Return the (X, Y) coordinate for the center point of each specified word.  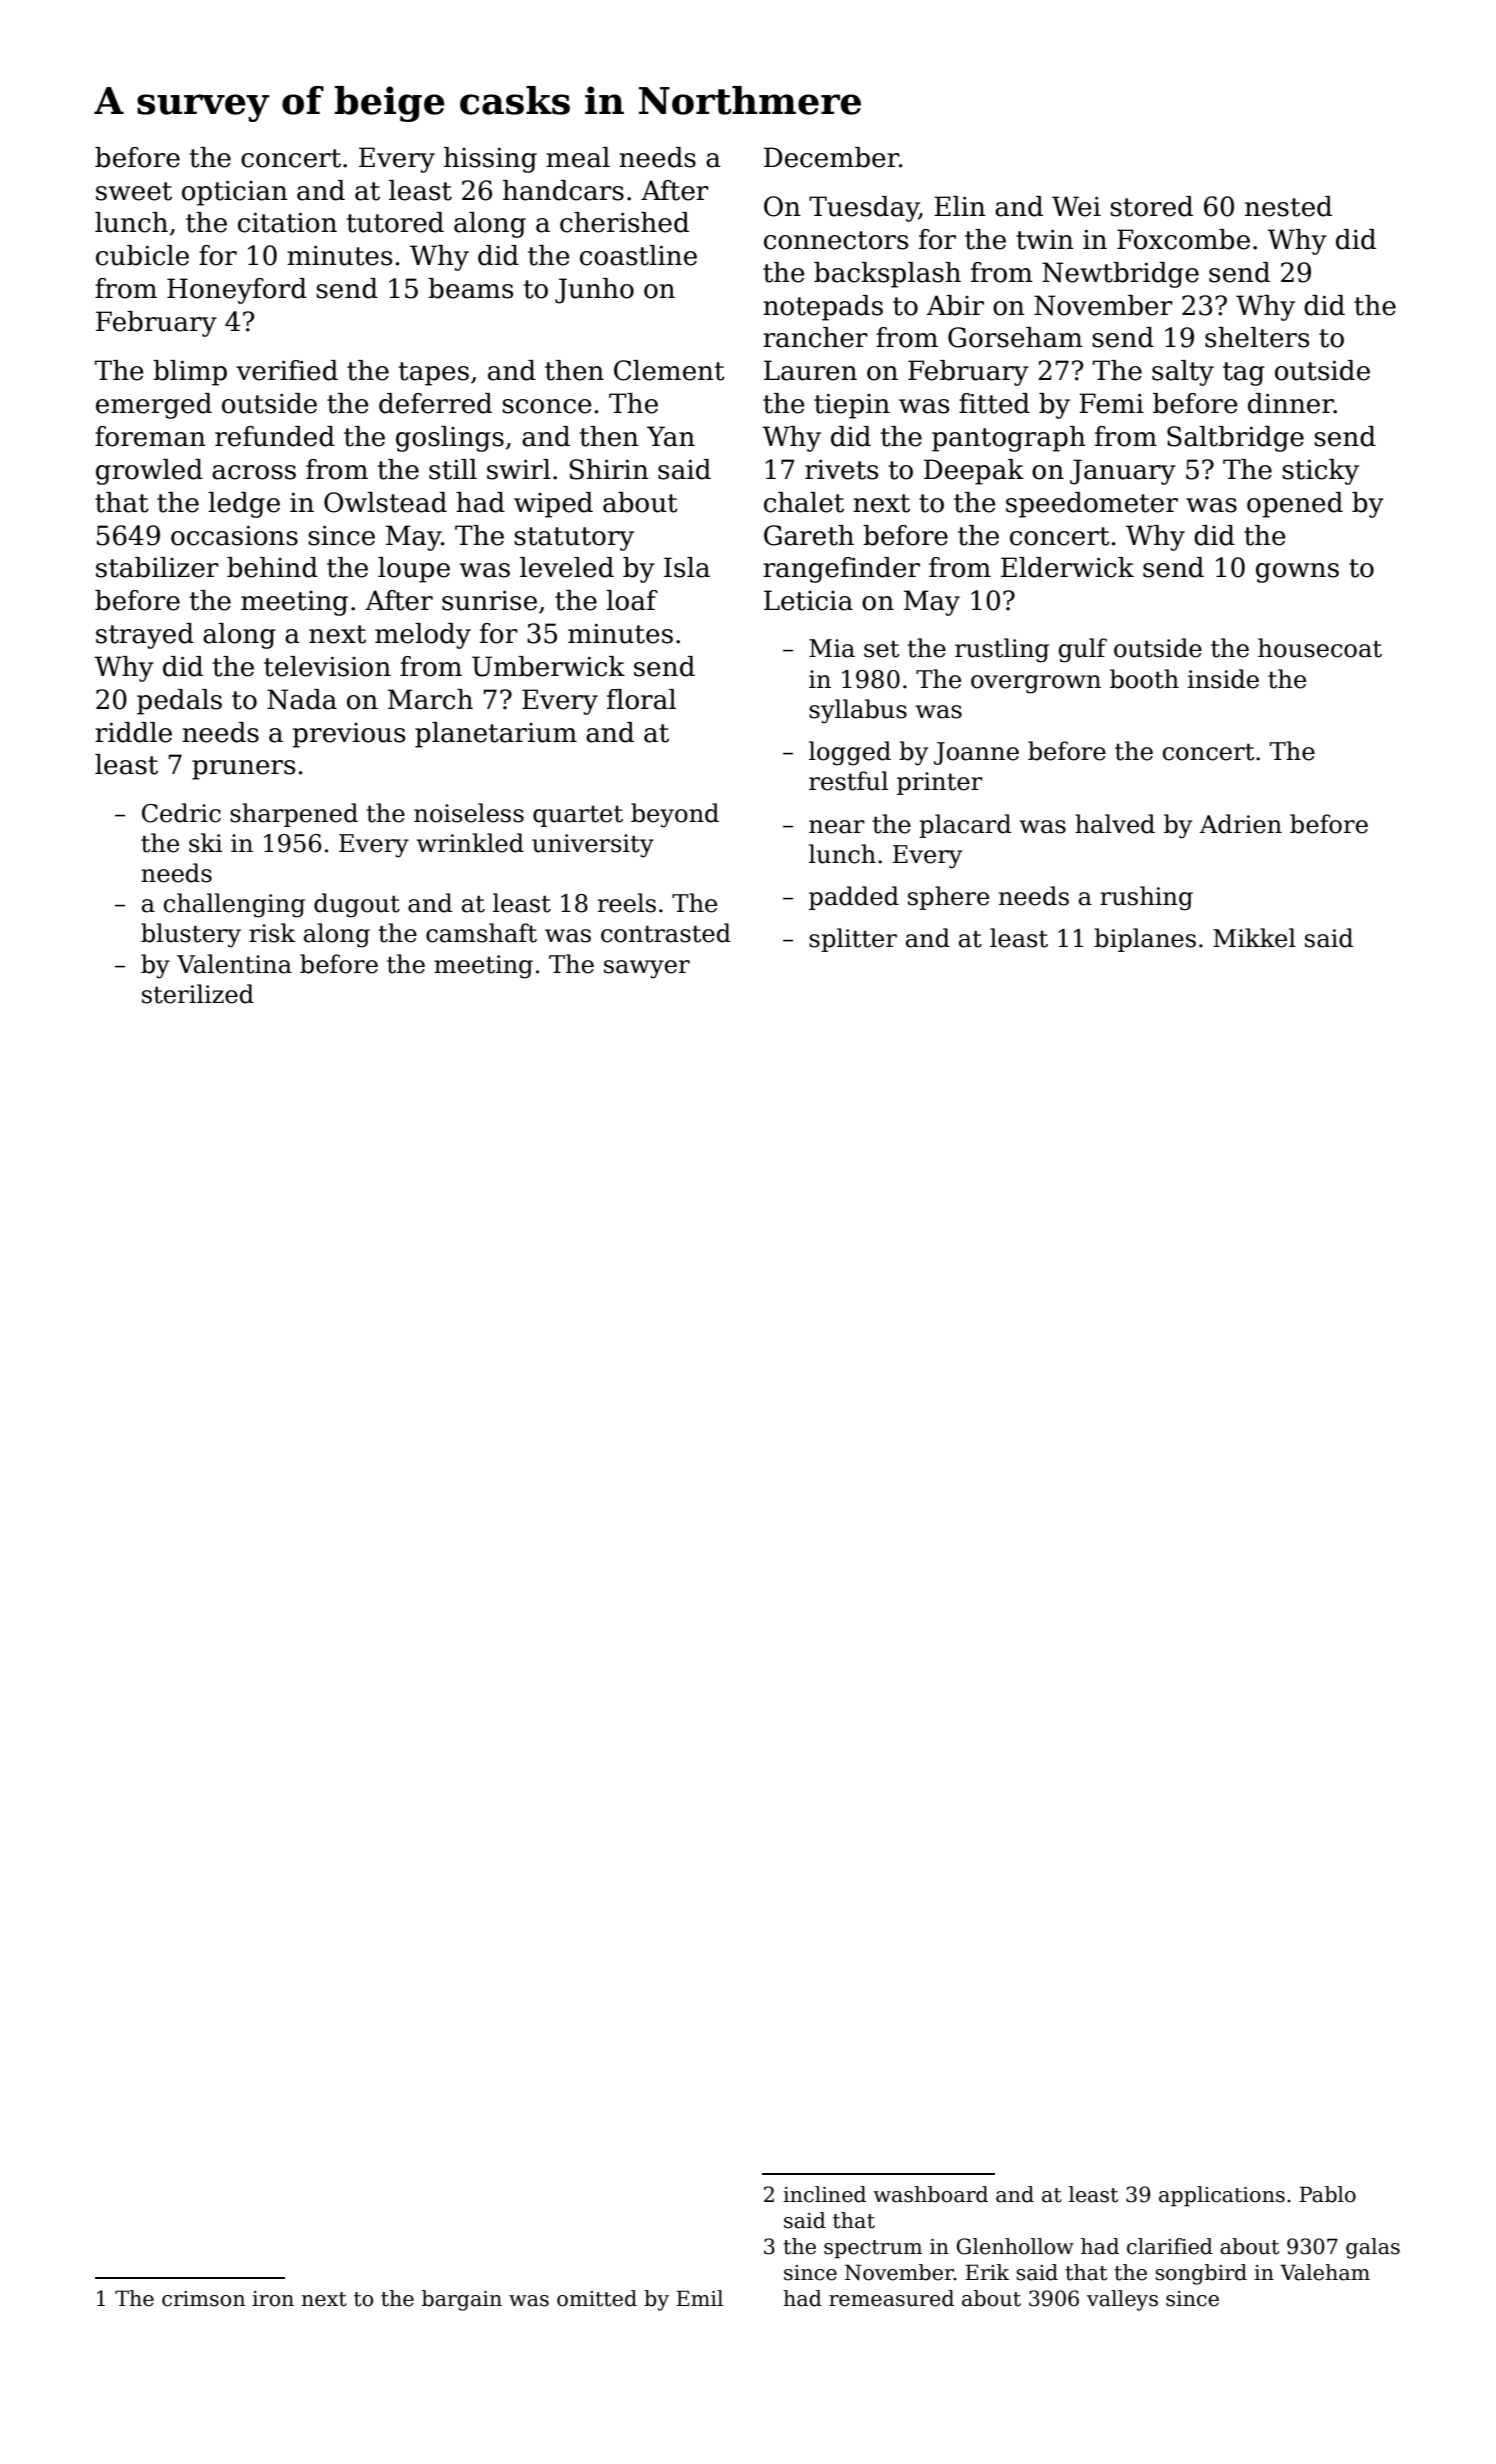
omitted (597, 2298)
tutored (395, 222)
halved (1115, 824)
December (831, 157)
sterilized (198, 994)
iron (273, 2299)
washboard (930, 2194)
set (881, 649)
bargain (462, 2300)
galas (1373, 2248)
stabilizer (157, 567)
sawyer (647, 969)
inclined (824, 2194)
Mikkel (1254, 938)
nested (1288, 206)
